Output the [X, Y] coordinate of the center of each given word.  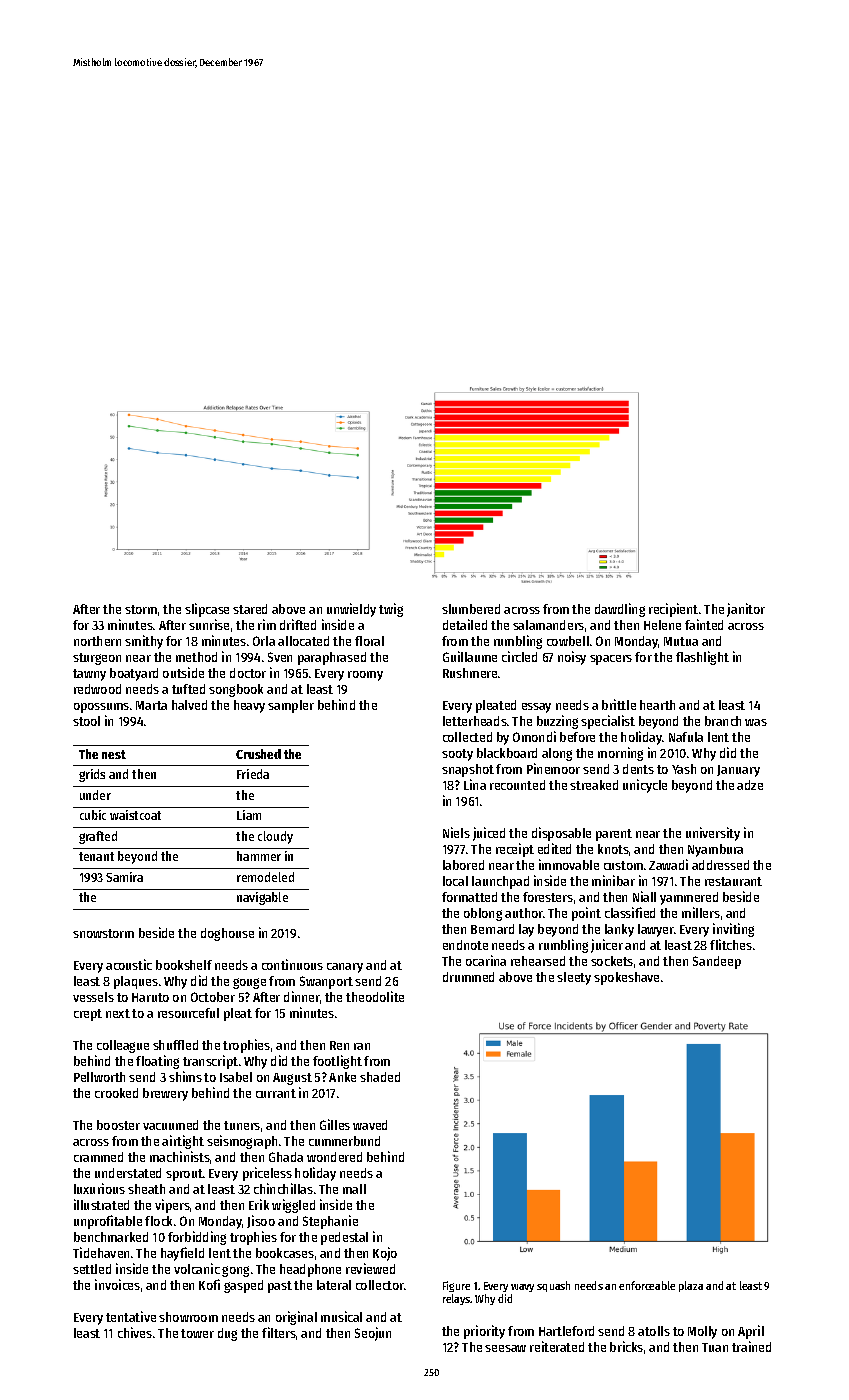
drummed [468, 977]
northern [97, 641]
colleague [123, 1046]
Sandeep [717, 962]
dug [227, 1334]
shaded [380, 1077]
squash [553, 1286]
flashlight [702, 658]
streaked [594, 785]
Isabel [236, 1077]
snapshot [468, 770]
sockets [612, 961]
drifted [298, 624]
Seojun [373, 1334]
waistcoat [135, 815]
